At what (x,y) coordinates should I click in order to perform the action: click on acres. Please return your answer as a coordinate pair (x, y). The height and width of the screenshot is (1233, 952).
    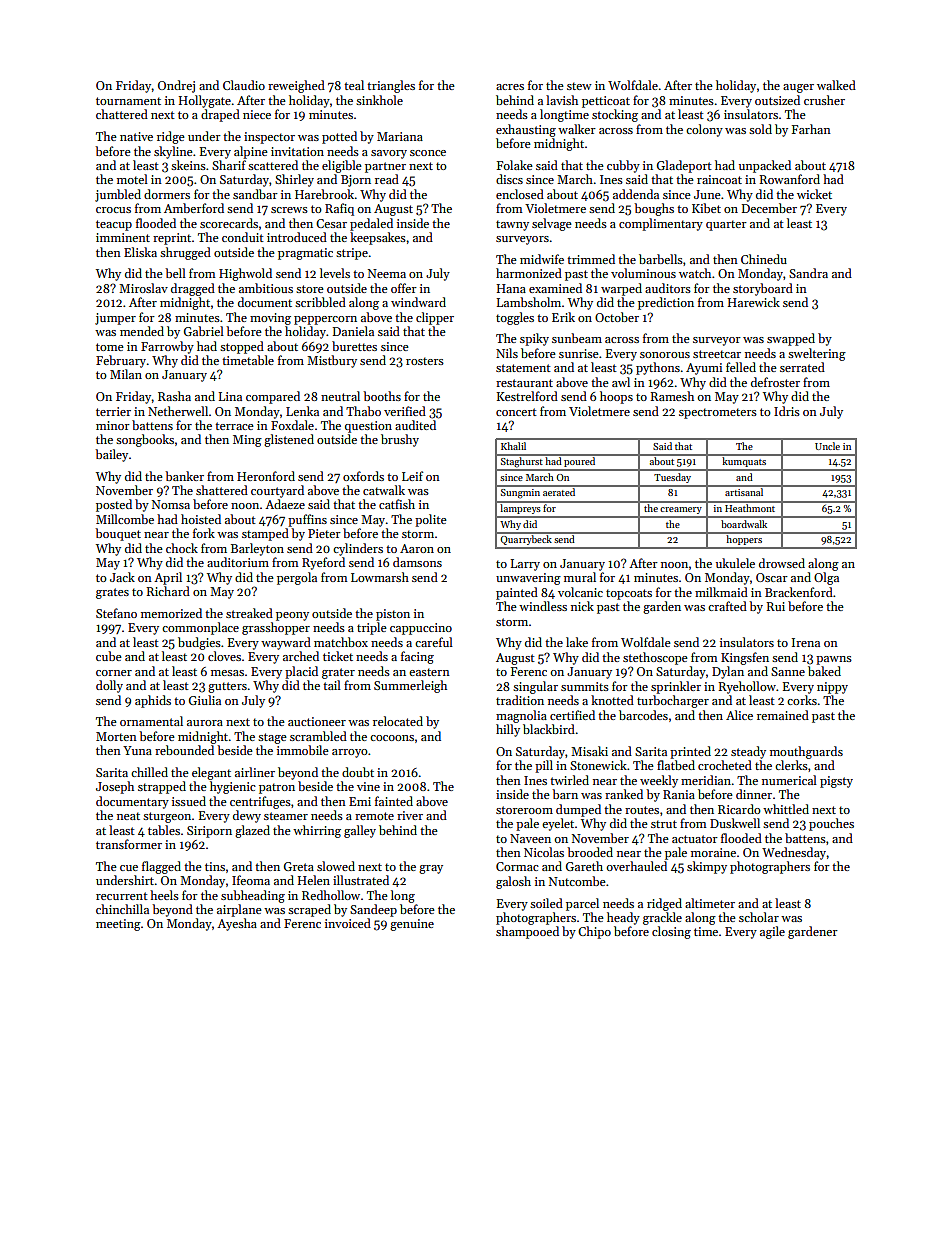
    Looking at the image, I should click on (510, 87).
